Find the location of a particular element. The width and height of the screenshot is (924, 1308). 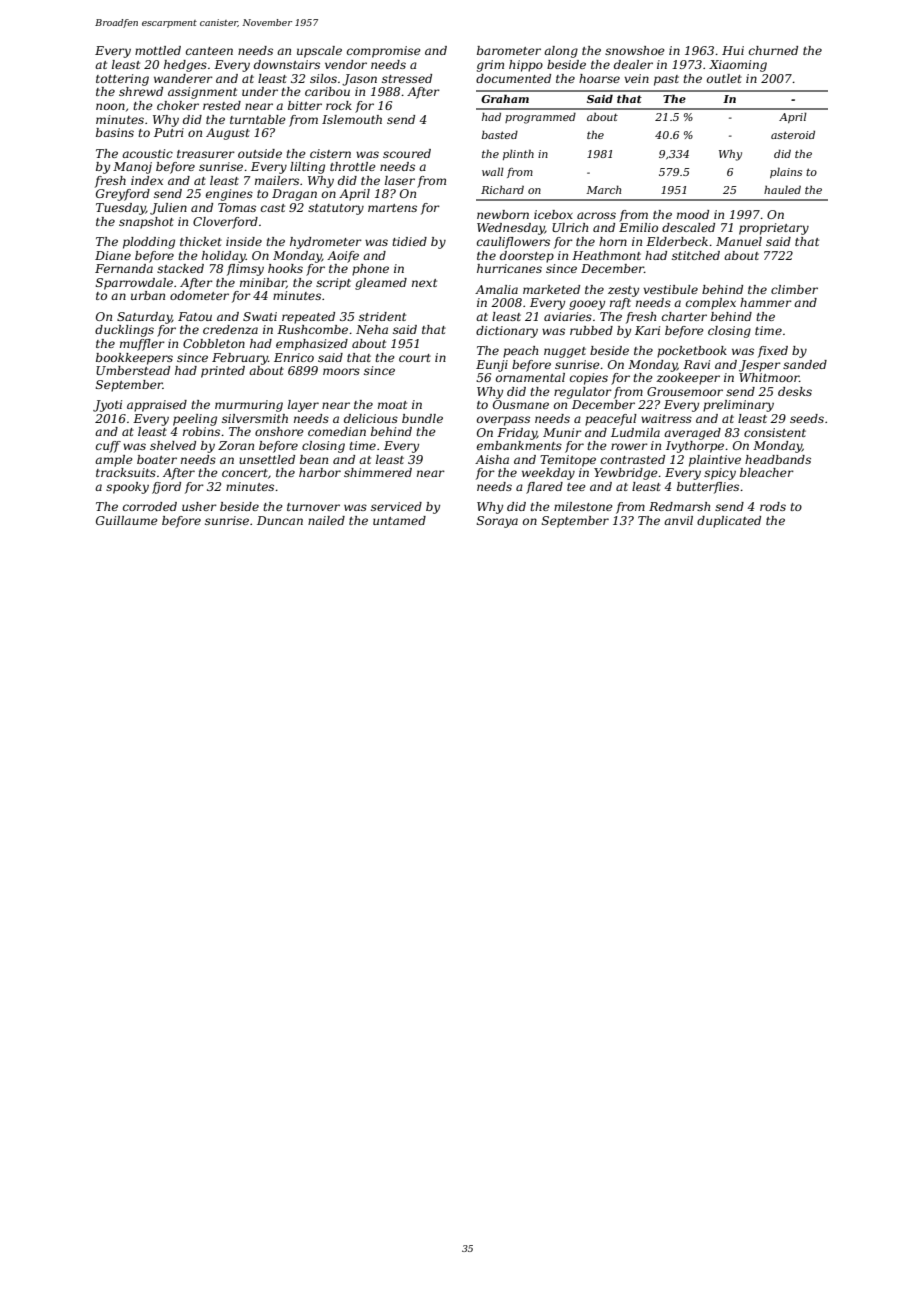

flimsy is located at coordinates (245, 270).
